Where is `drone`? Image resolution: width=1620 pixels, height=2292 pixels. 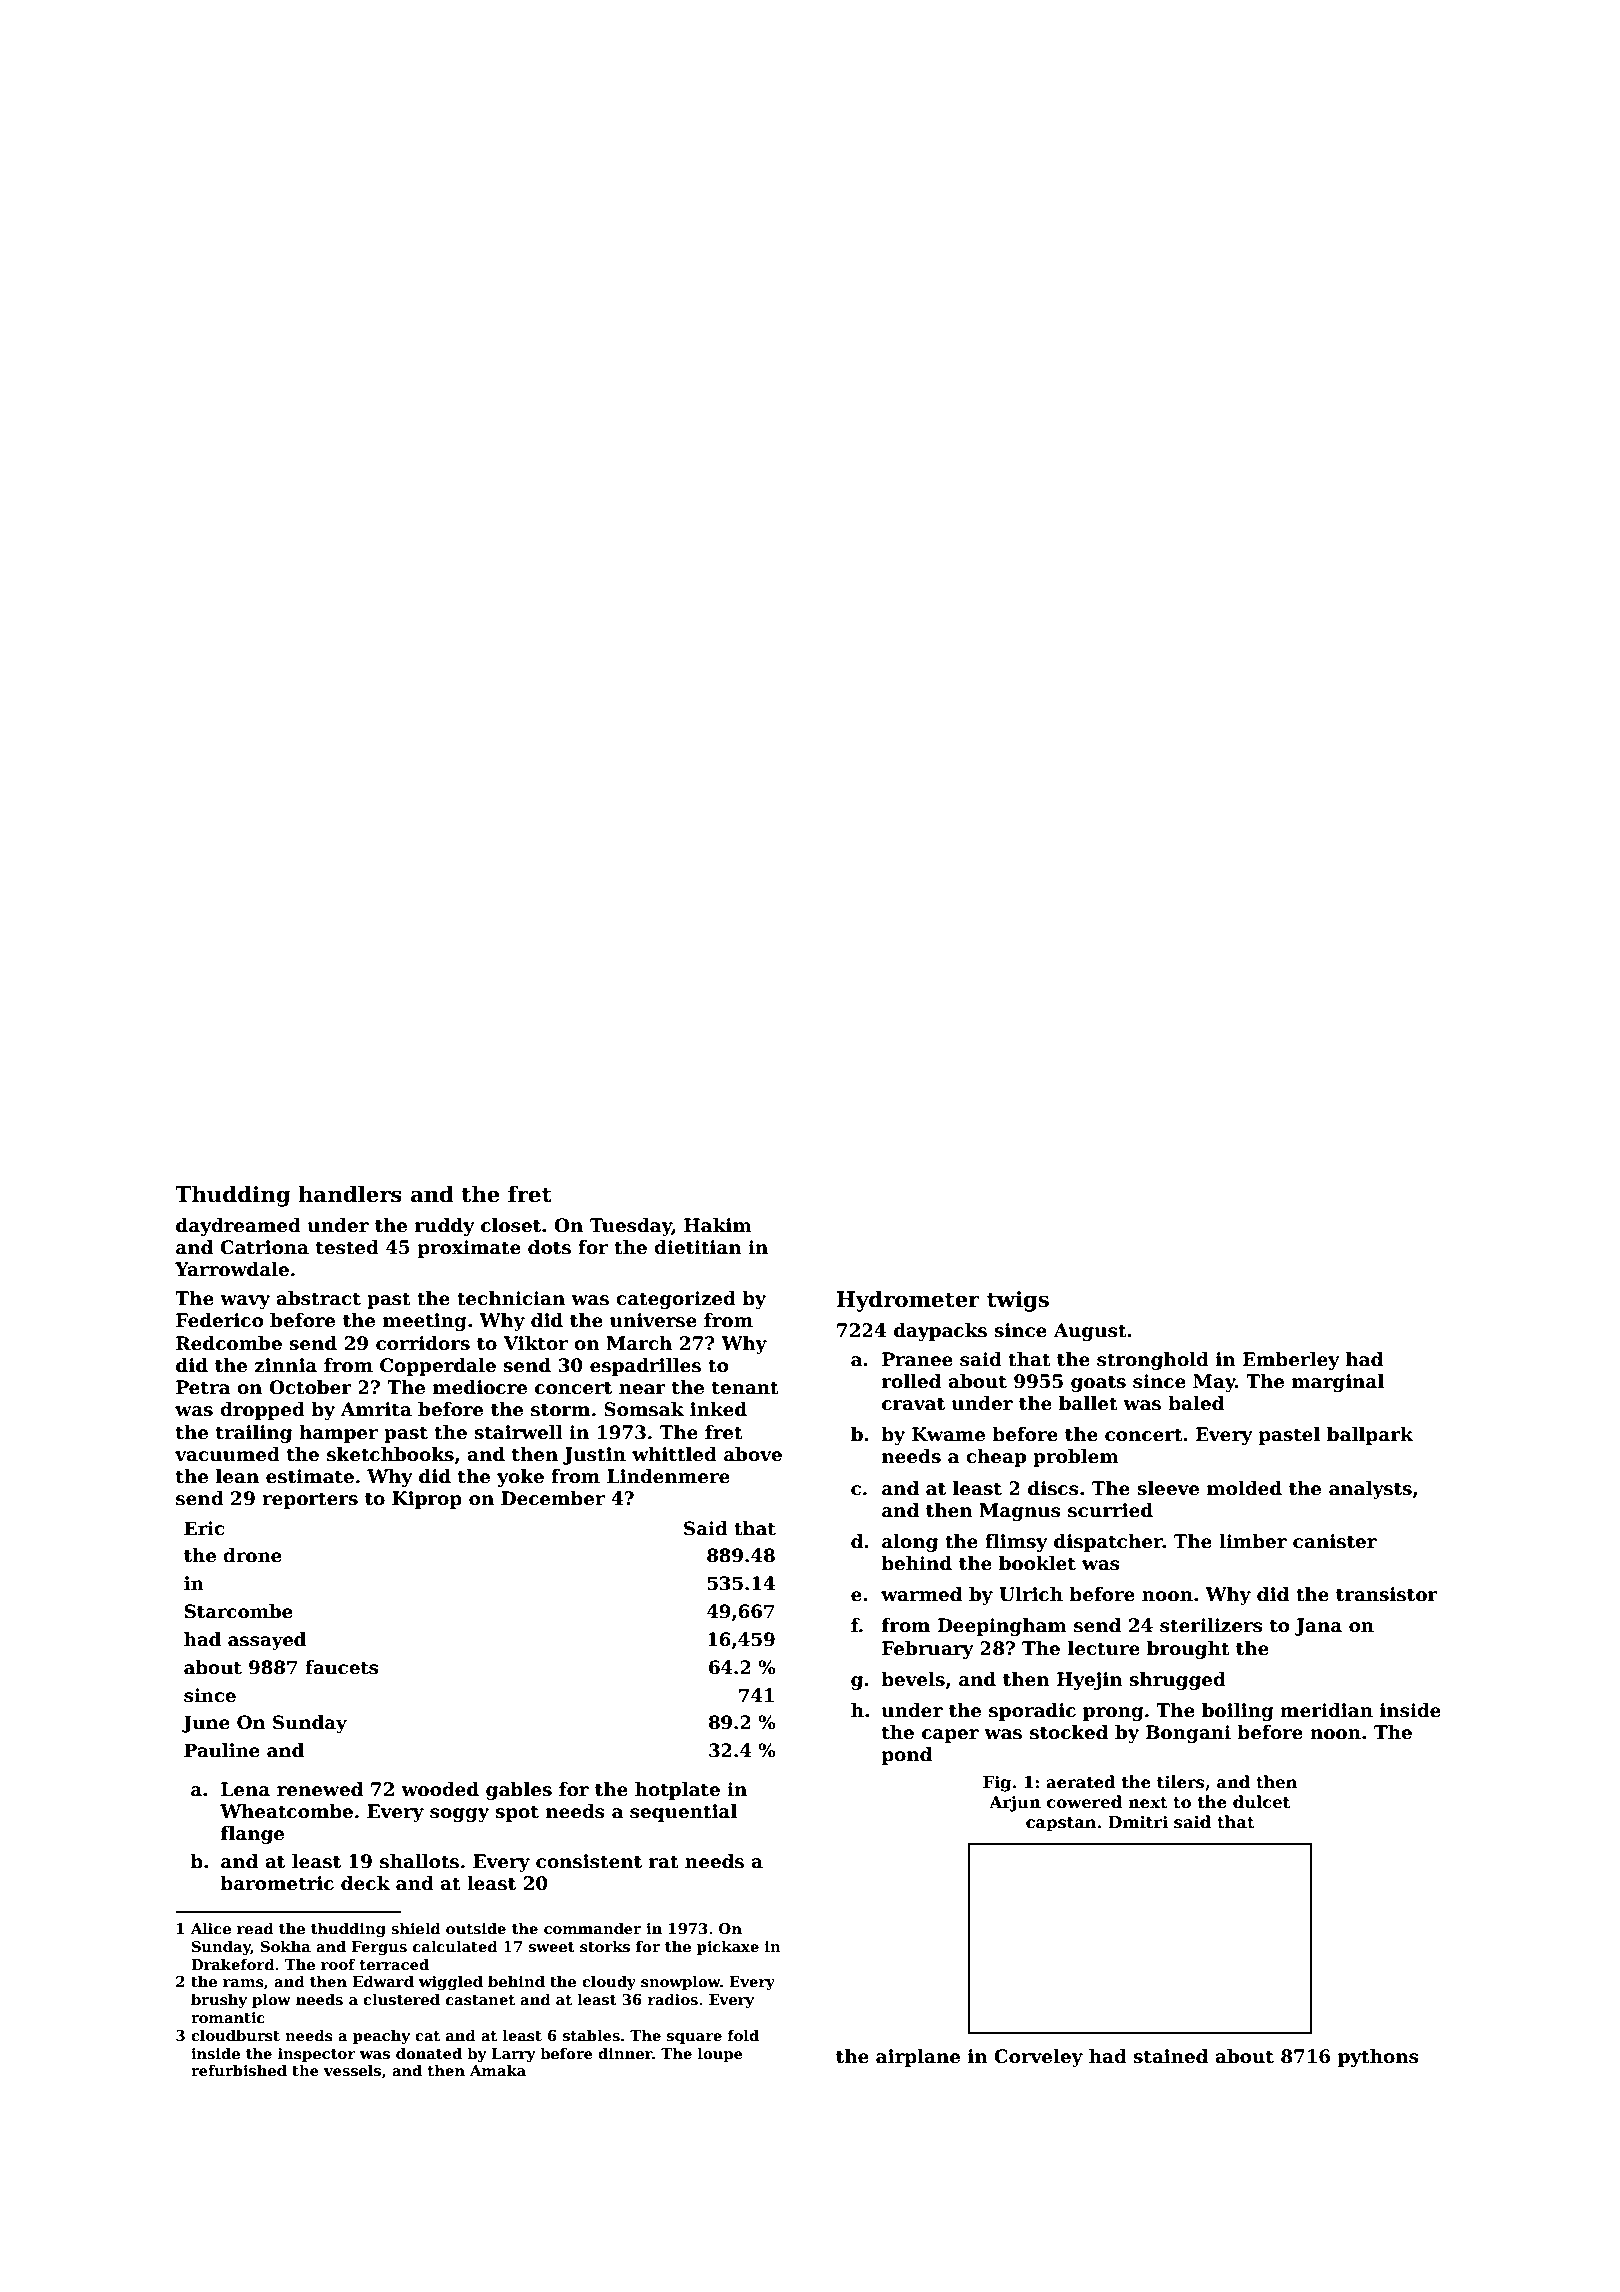 drone is located at coordinates (252, 1555).
